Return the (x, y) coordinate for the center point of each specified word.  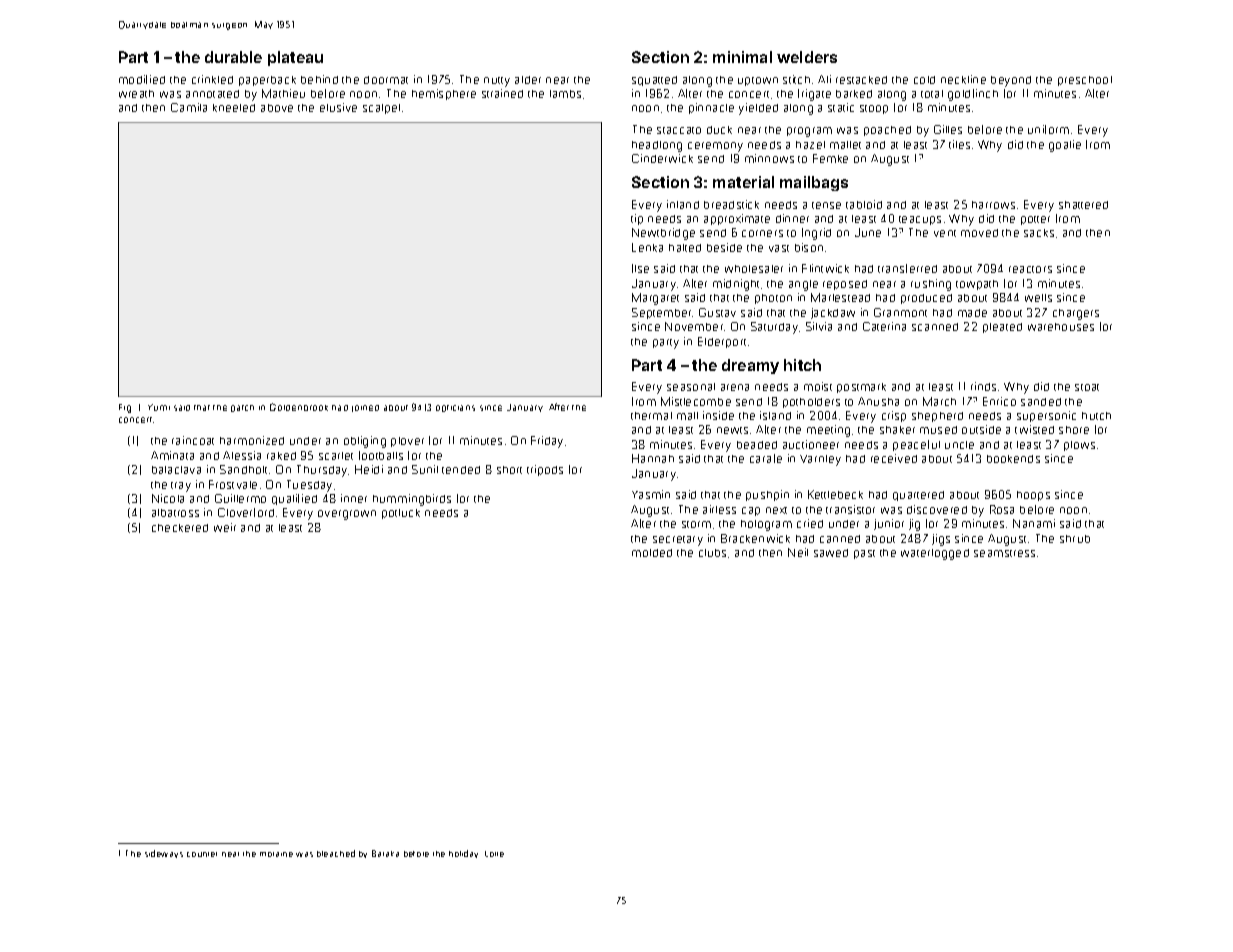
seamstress (1004, 553)
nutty (497, 82)
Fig (125, 408)
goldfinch (973, 95)
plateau (295, 58)
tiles (959, 144)
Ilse (640, 268)
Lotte (494, 854)
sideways (164, 854)
